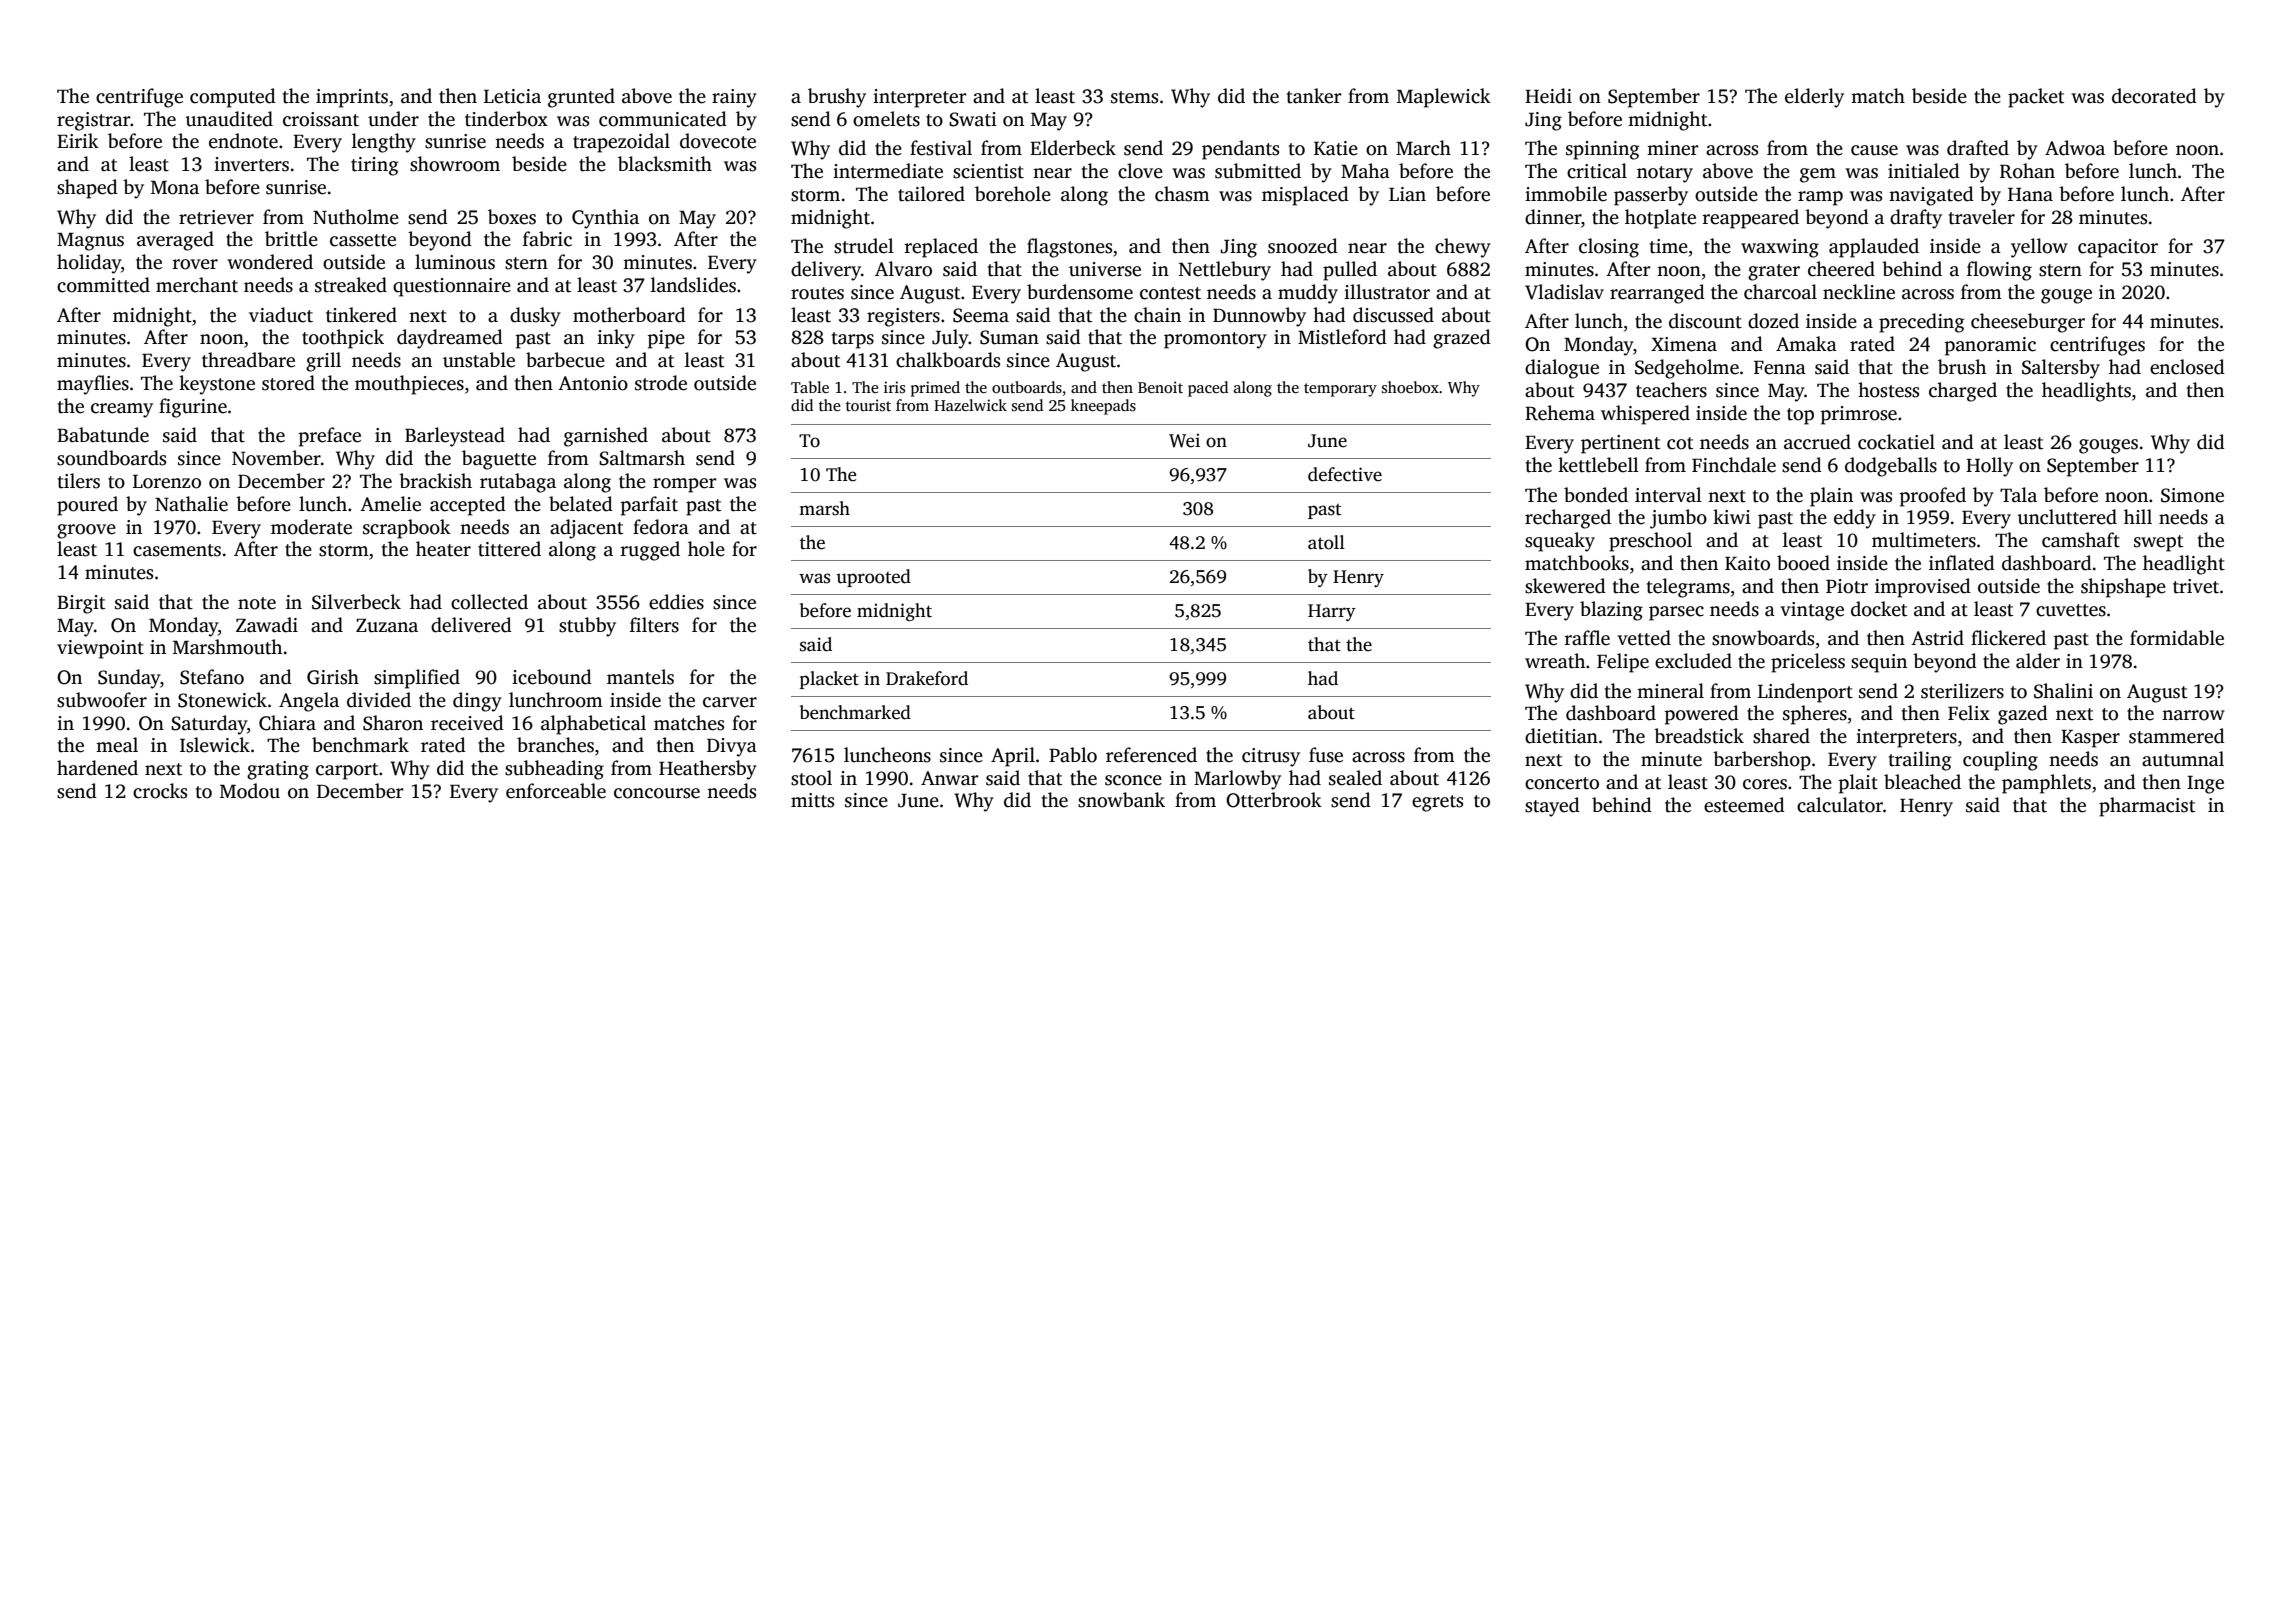  I want to click on Modou, so click(250, 791).
